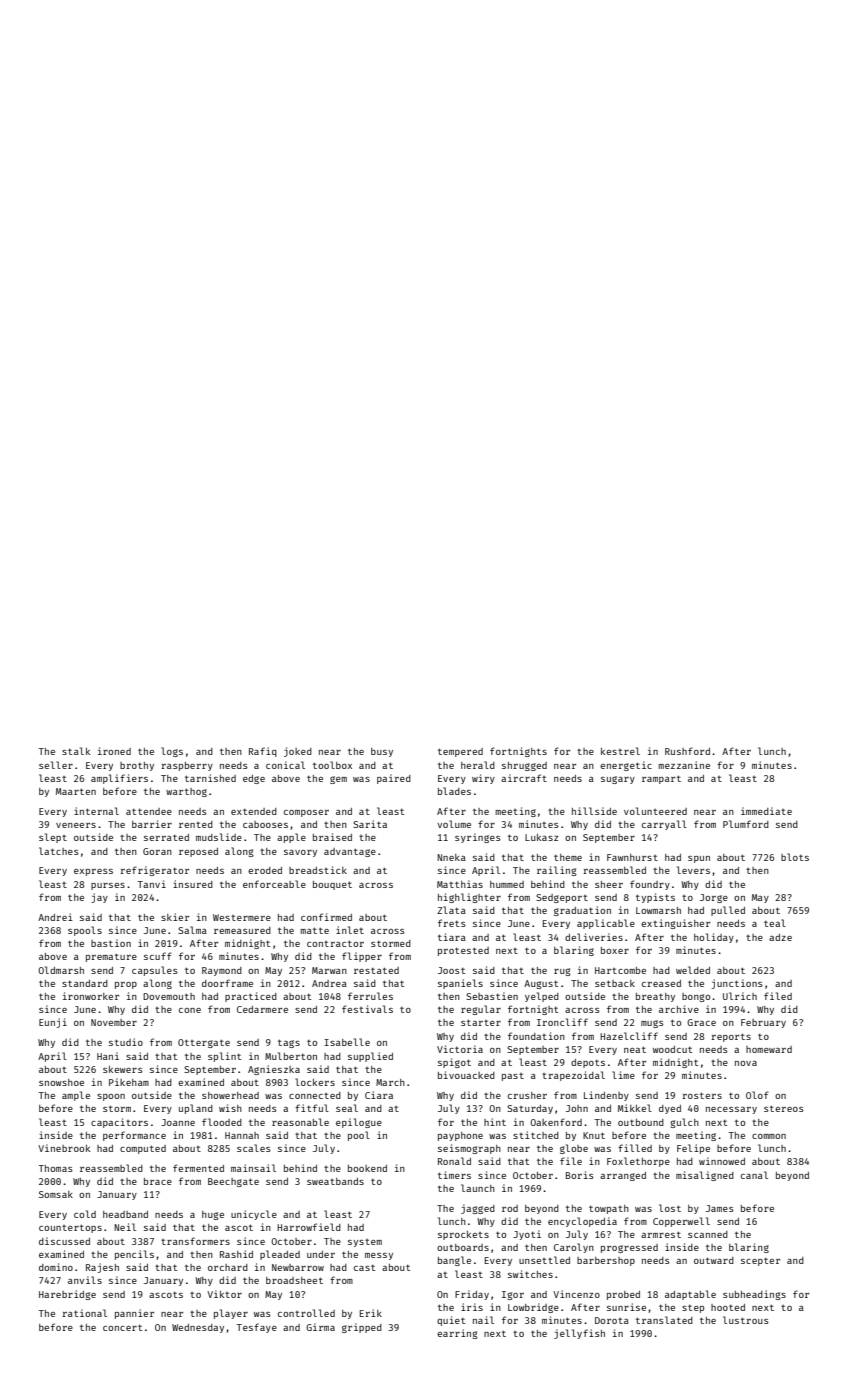 The height and width of the screenshot is (1400, 849). What do you see at coordinates (172, 752) in the screenshot?
I see `logs` at bounding box center [172, 752].
